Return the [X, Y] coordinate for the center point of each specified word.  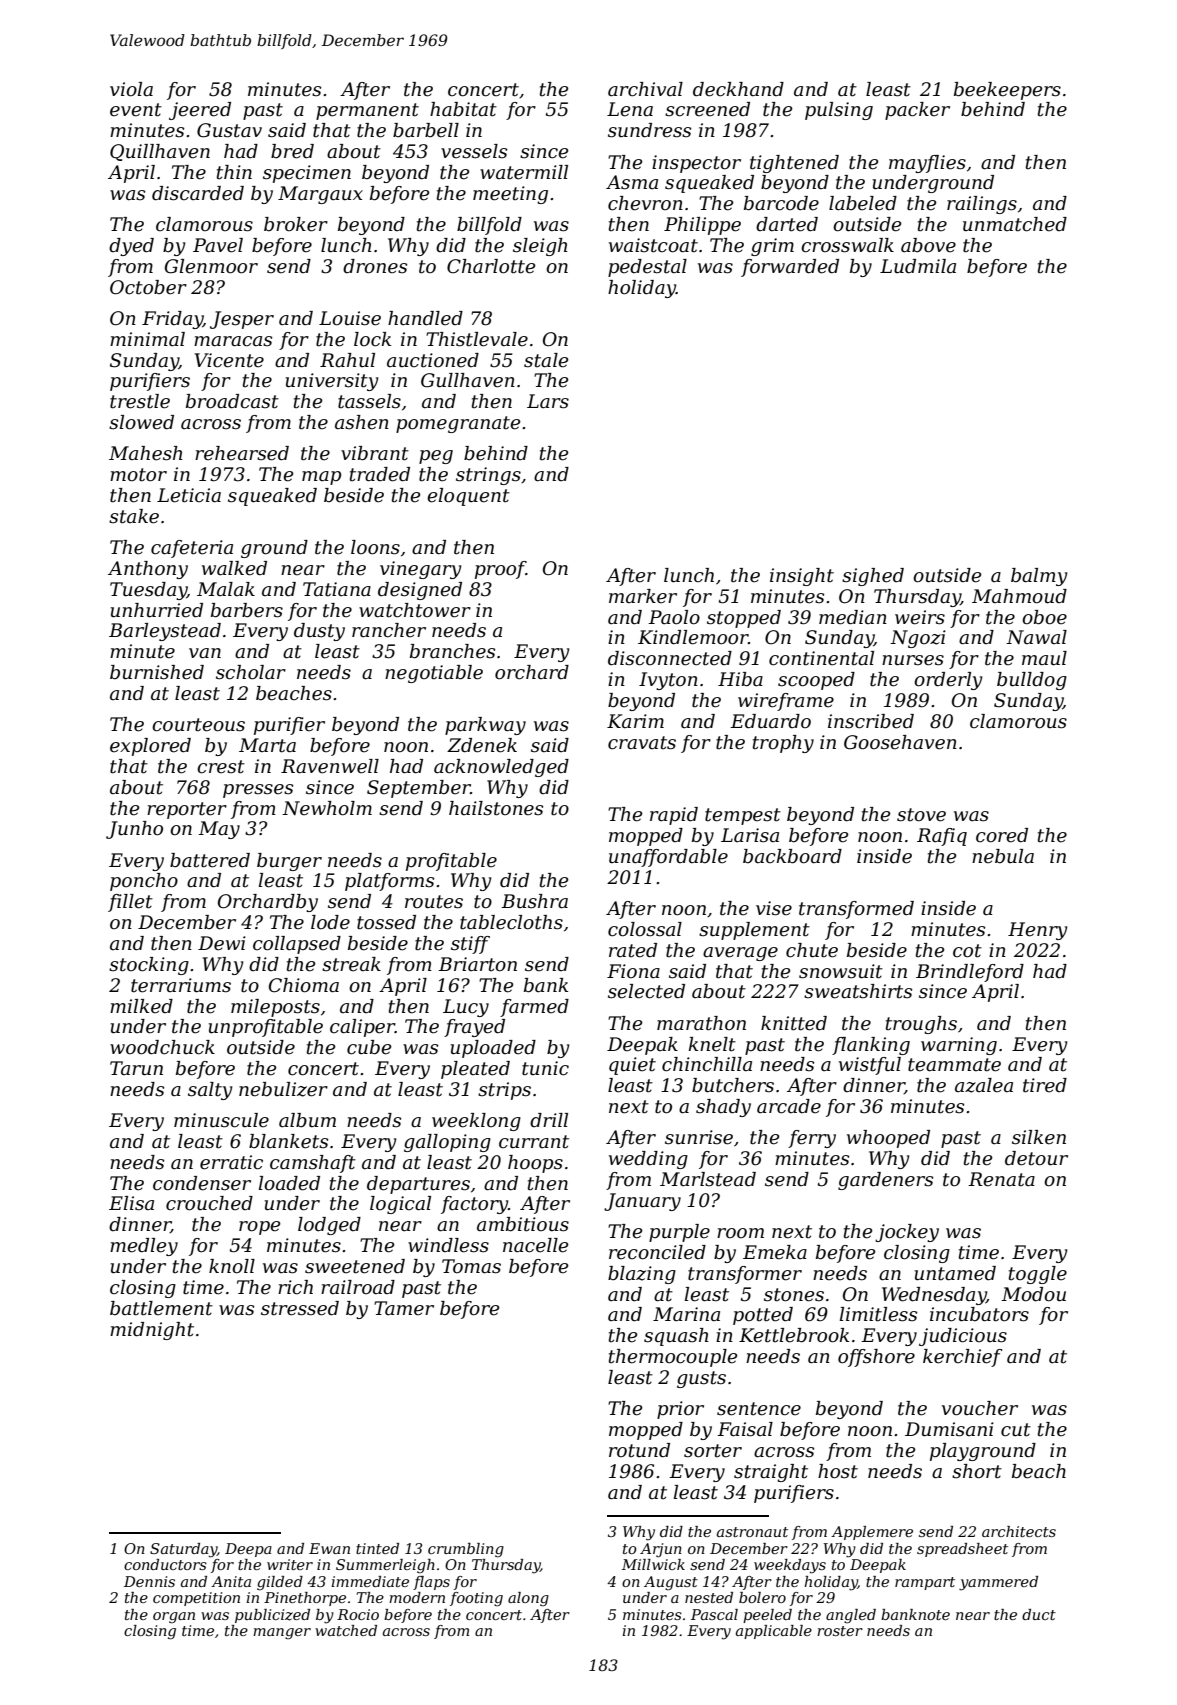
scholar [251, 672]
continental [821, 658]
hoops [535, 1164]
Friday [172, 320]
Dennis [149, 1581]
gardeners [885, 1181]
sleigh [540, 247]
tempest [743, 816]
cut [1016, 1430]
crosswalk [847, 245]
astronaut [752, 1532]
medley [144, 1247]
